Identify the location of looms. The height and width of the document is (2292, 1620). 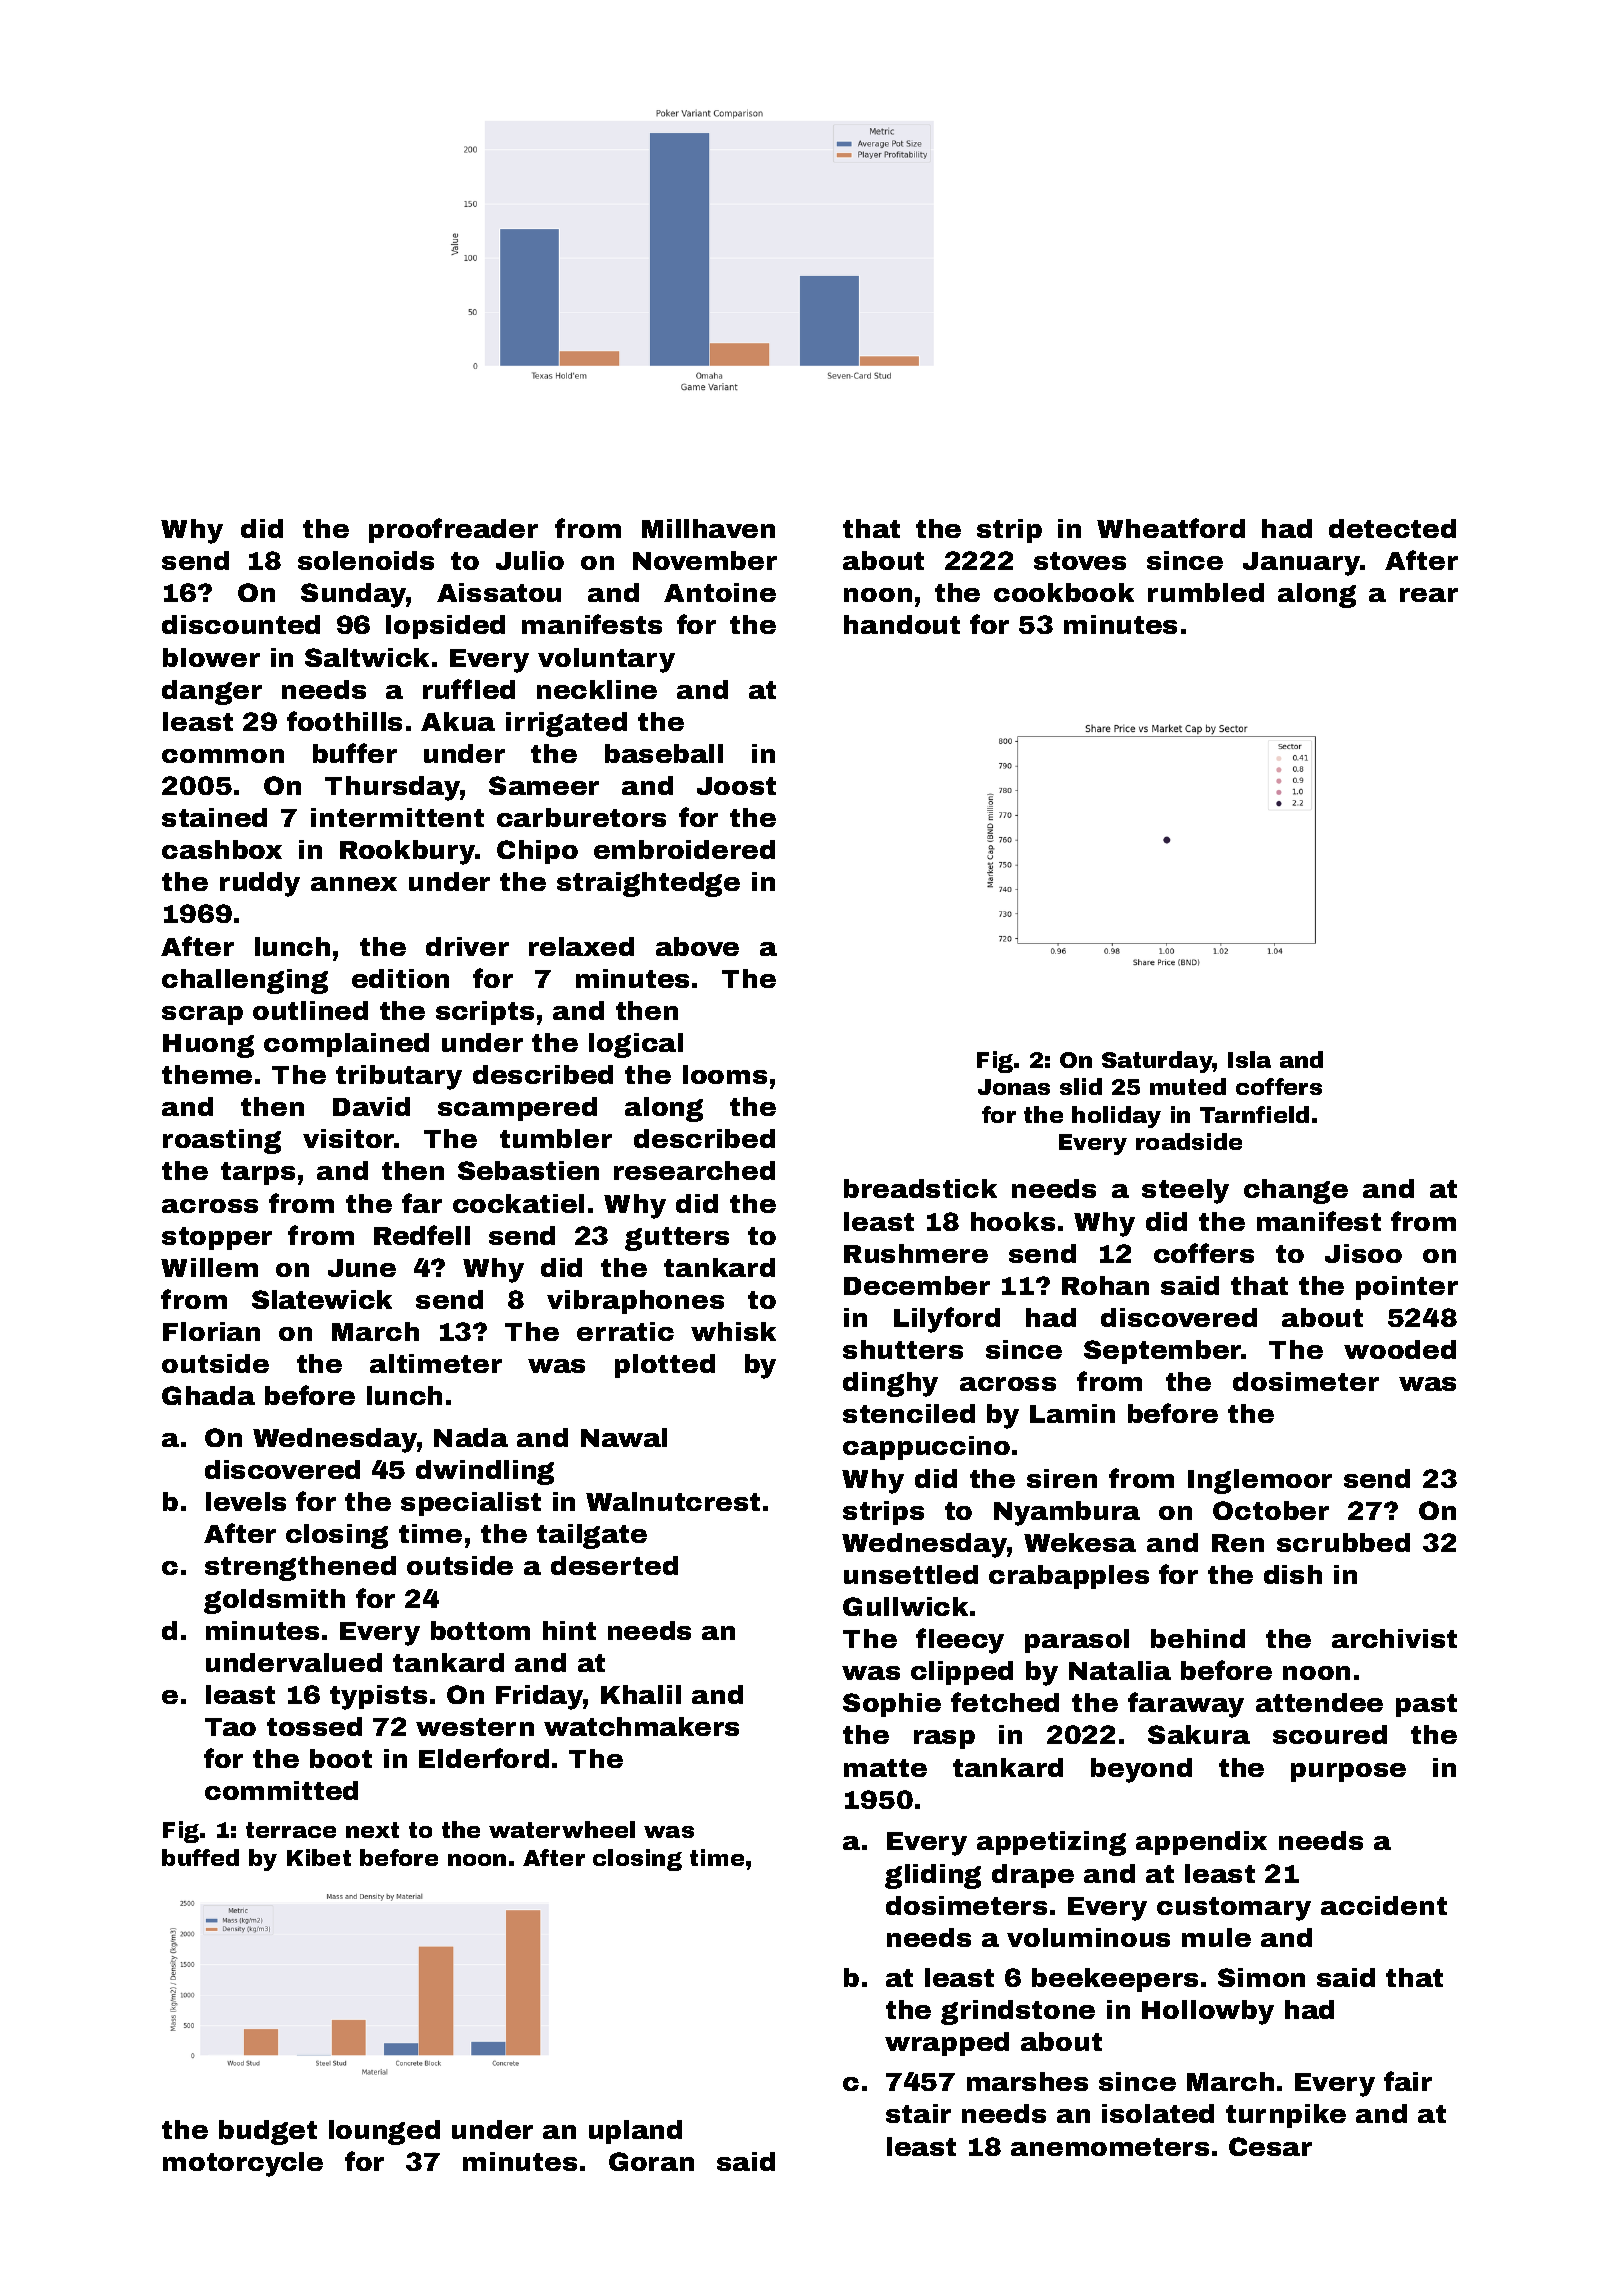
(725, 1074).
